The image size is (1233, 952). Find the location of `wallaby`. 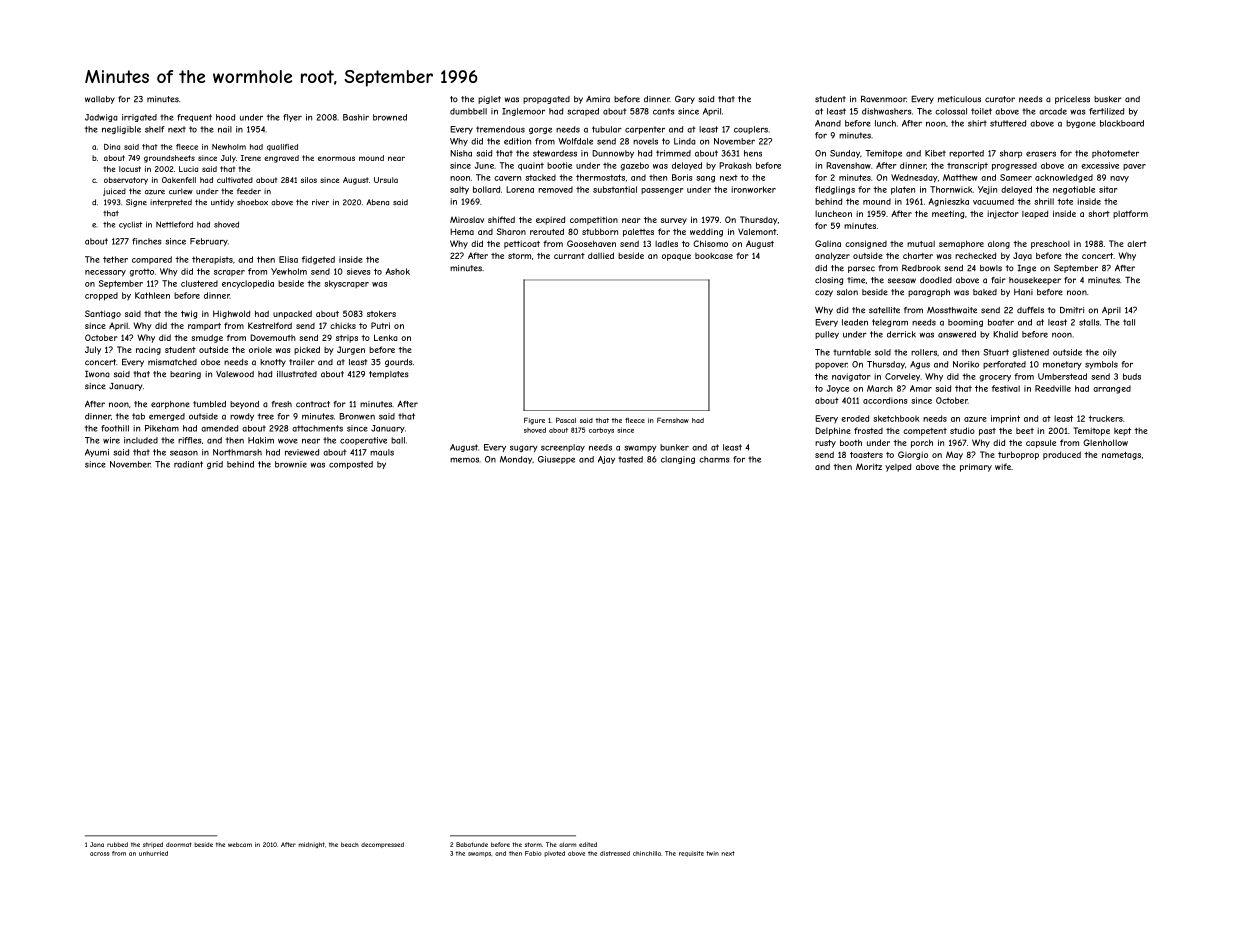

wallaby is located at coordinates (100, 100).
